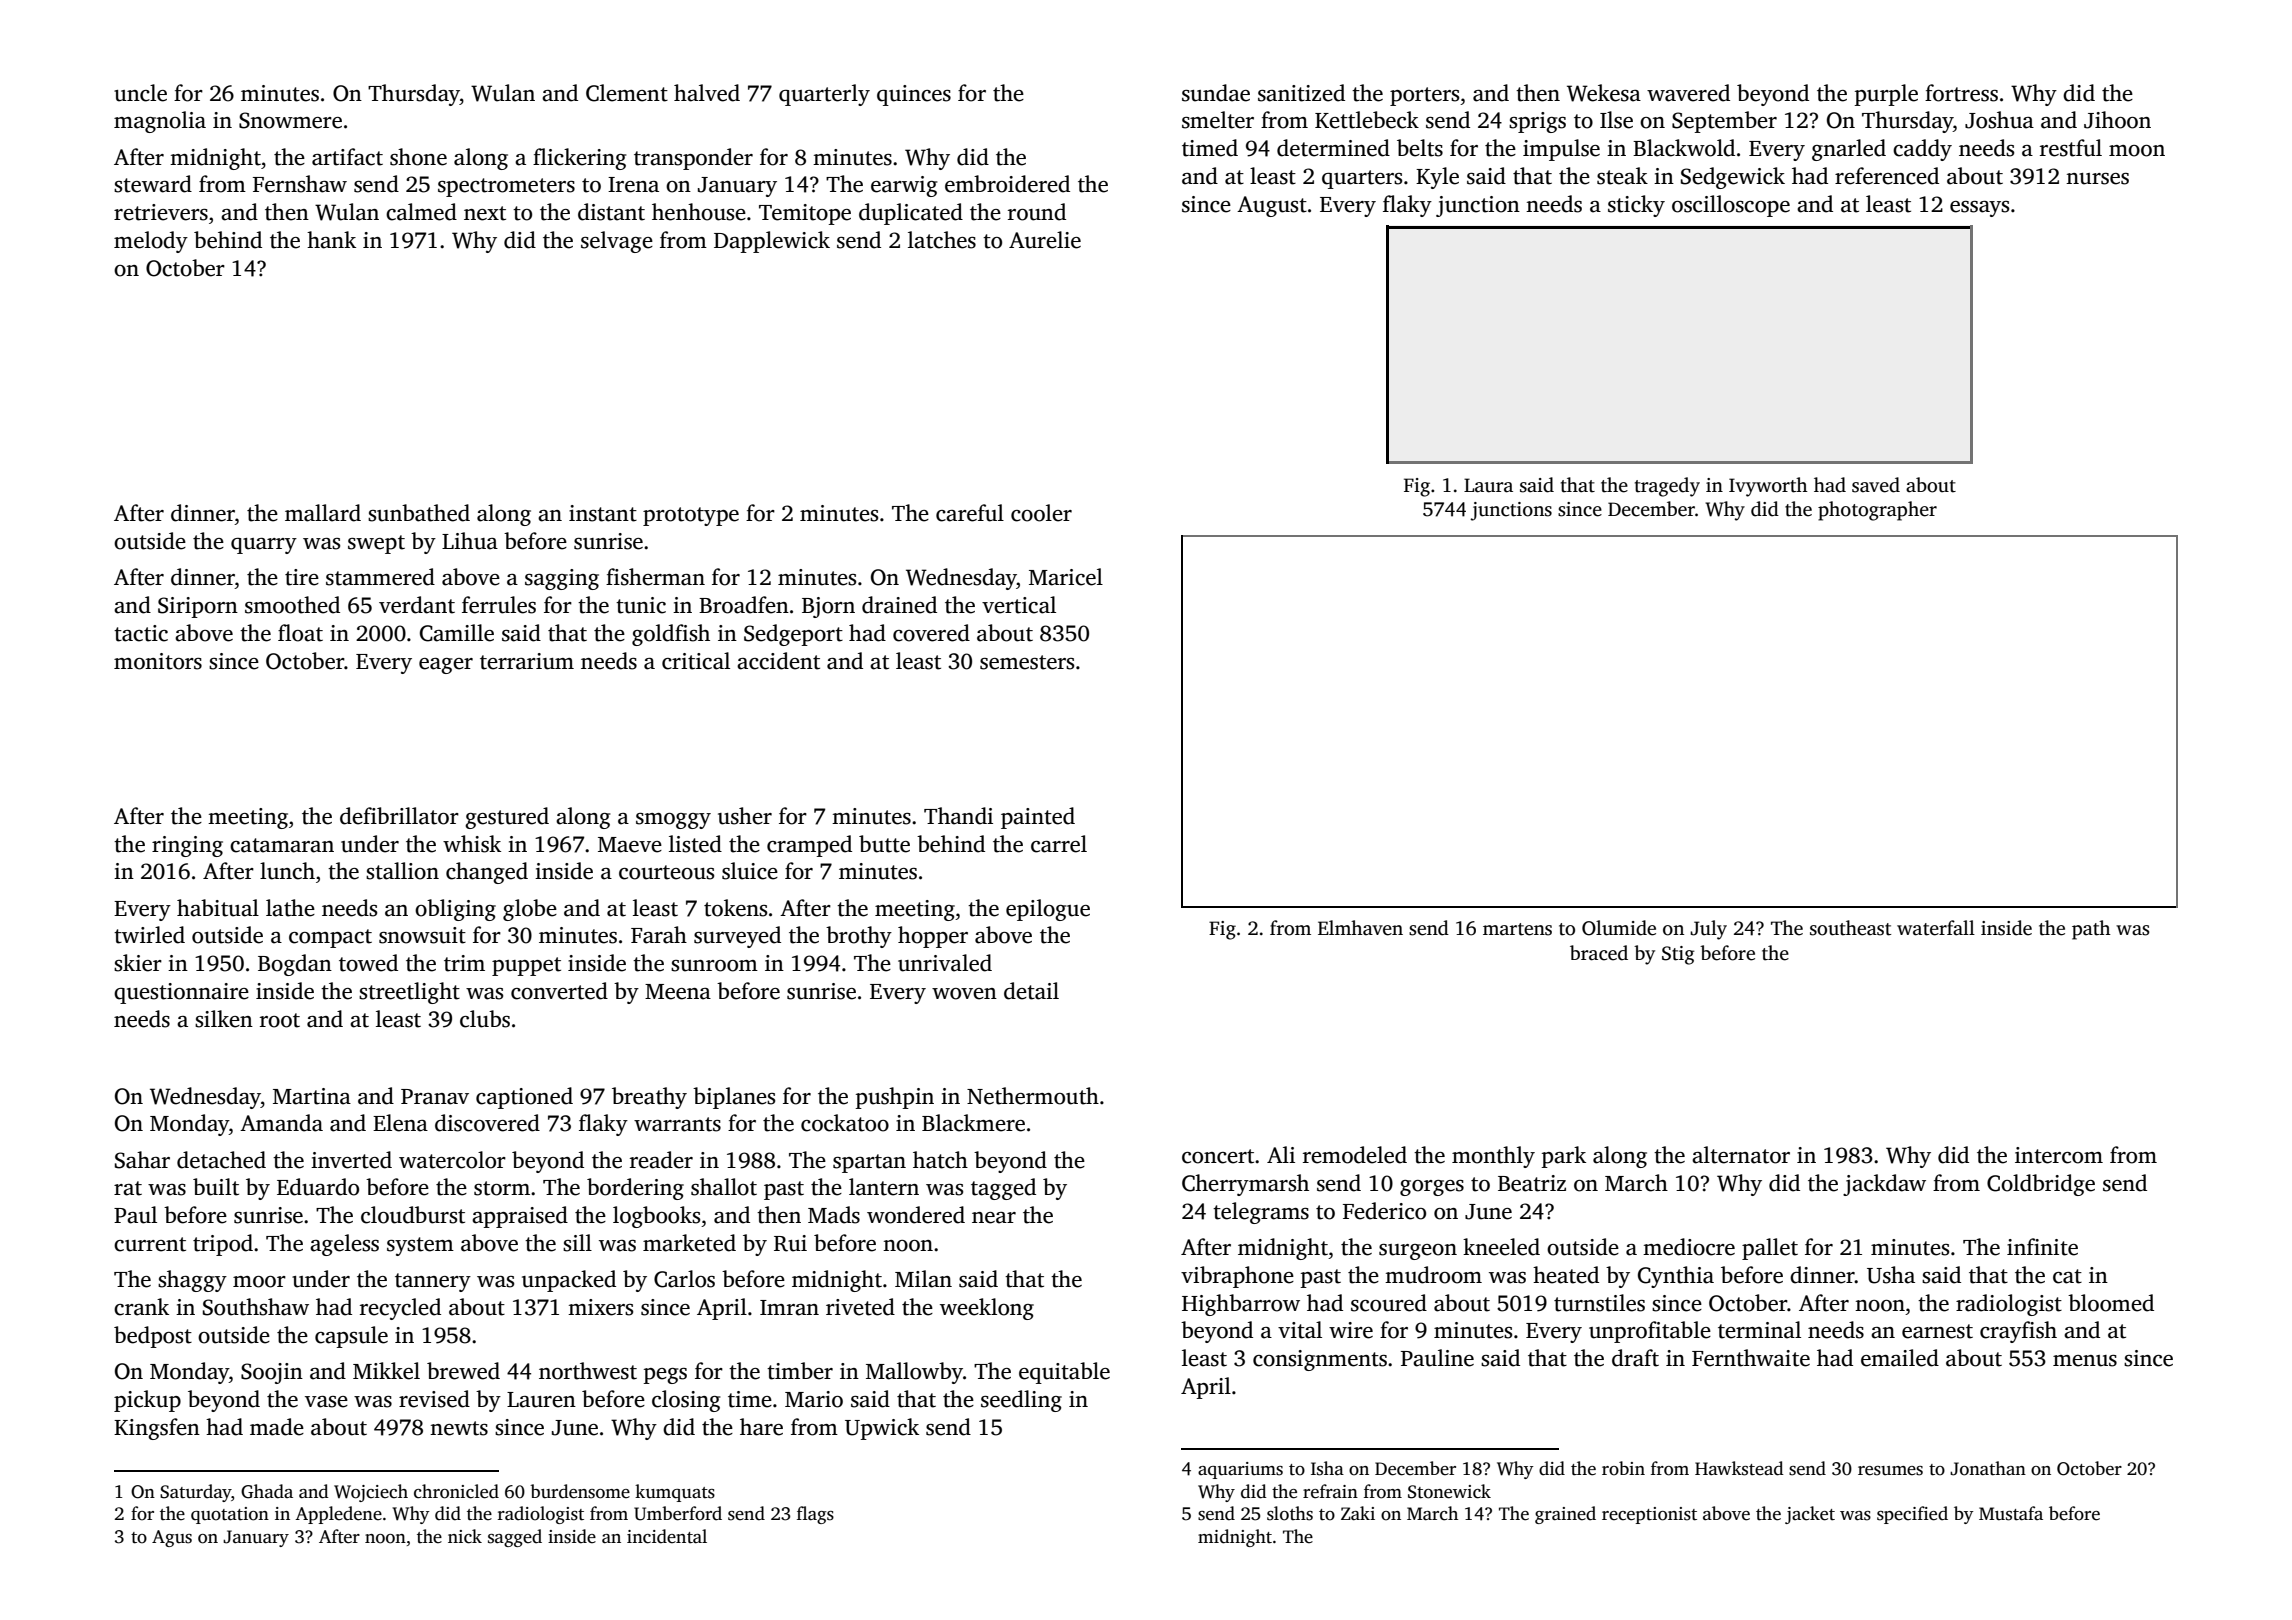  Describe the element at coordinates (1488, 485) in the document. I see `Laura` at that location.
